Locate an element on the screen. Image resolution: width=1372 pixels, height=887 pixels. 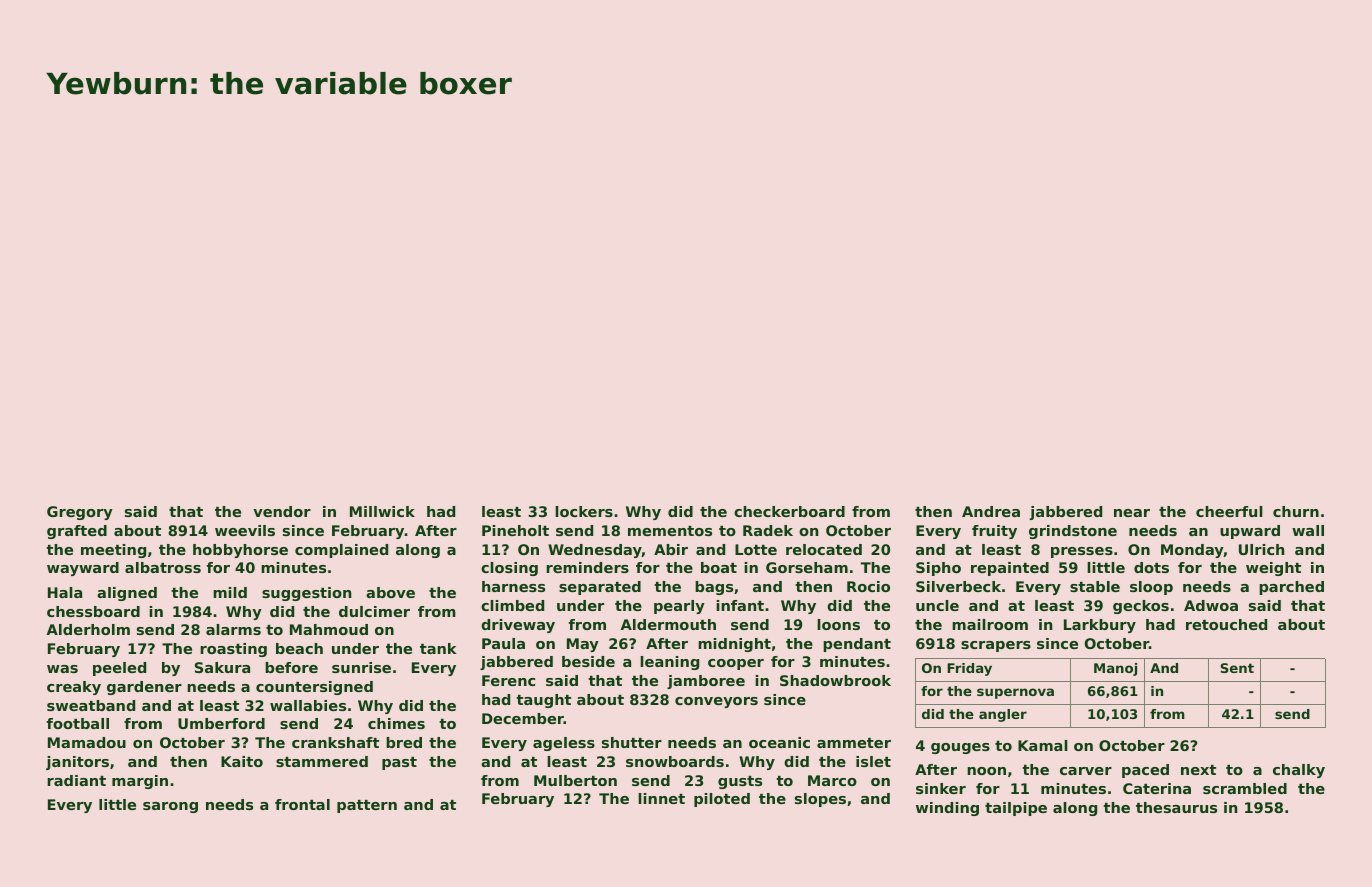
Kamal is located at coordinates (1043, 745).
